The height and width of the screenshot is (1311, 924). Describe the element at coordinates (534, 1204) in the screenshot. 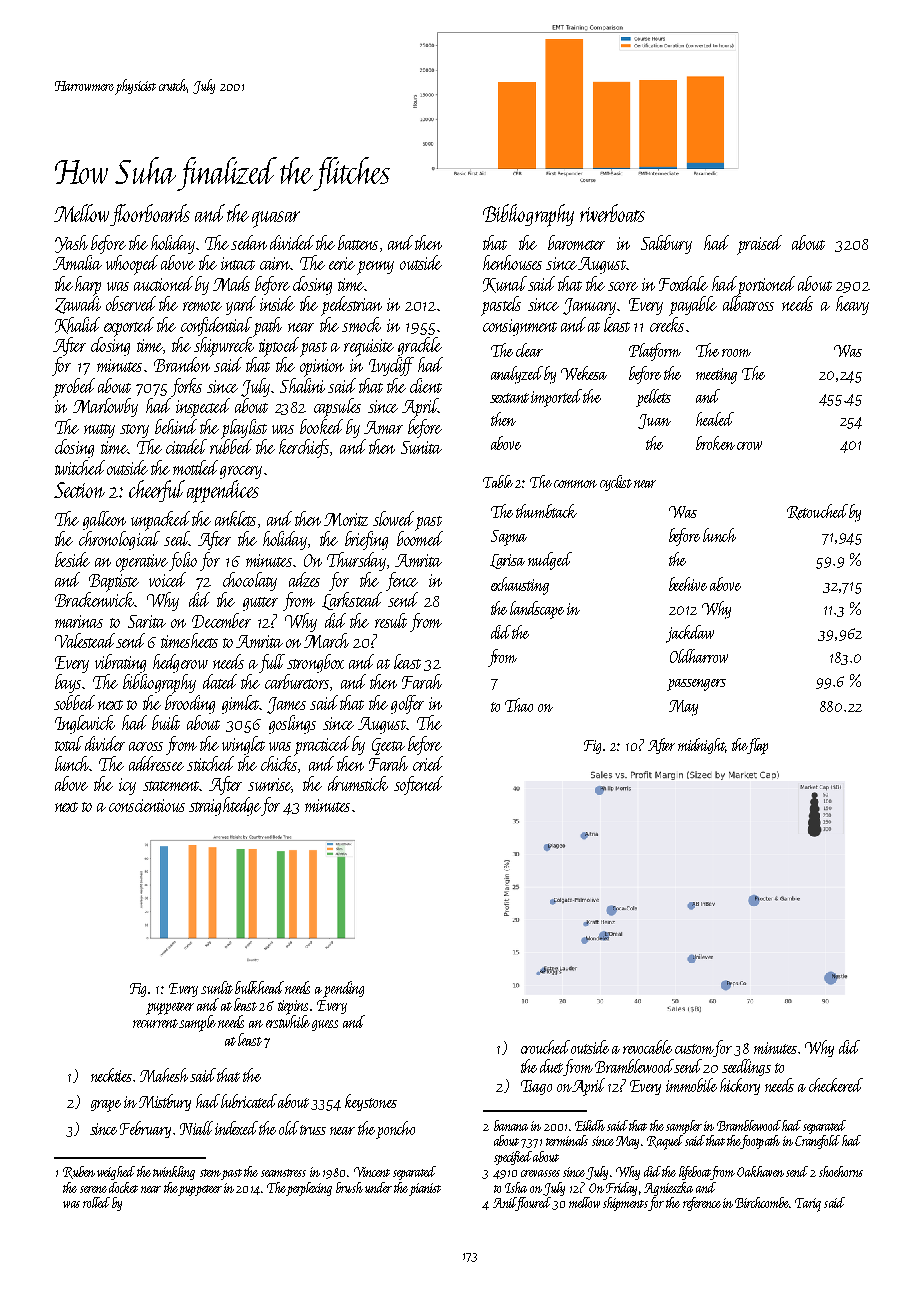

I see `floured` at that location.
